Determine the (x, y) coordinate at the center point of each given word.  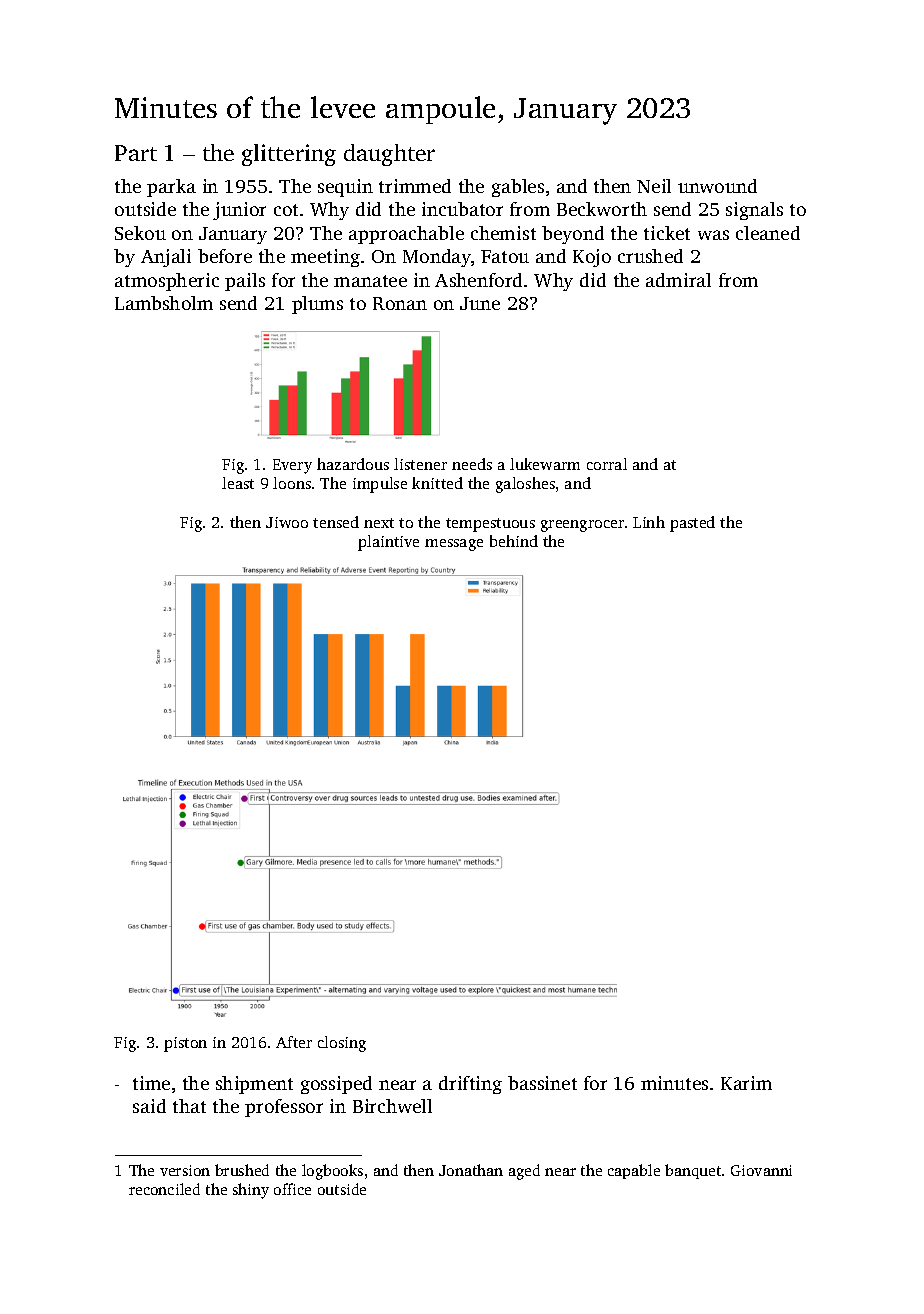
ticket (667, 233)
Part (136, 153)
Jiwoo (287, 522)
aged (524, 1172)
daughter (389, 155)
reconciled (164, 1189)
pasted (692, 524)
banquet (693, 1171)
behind (514, 541)
